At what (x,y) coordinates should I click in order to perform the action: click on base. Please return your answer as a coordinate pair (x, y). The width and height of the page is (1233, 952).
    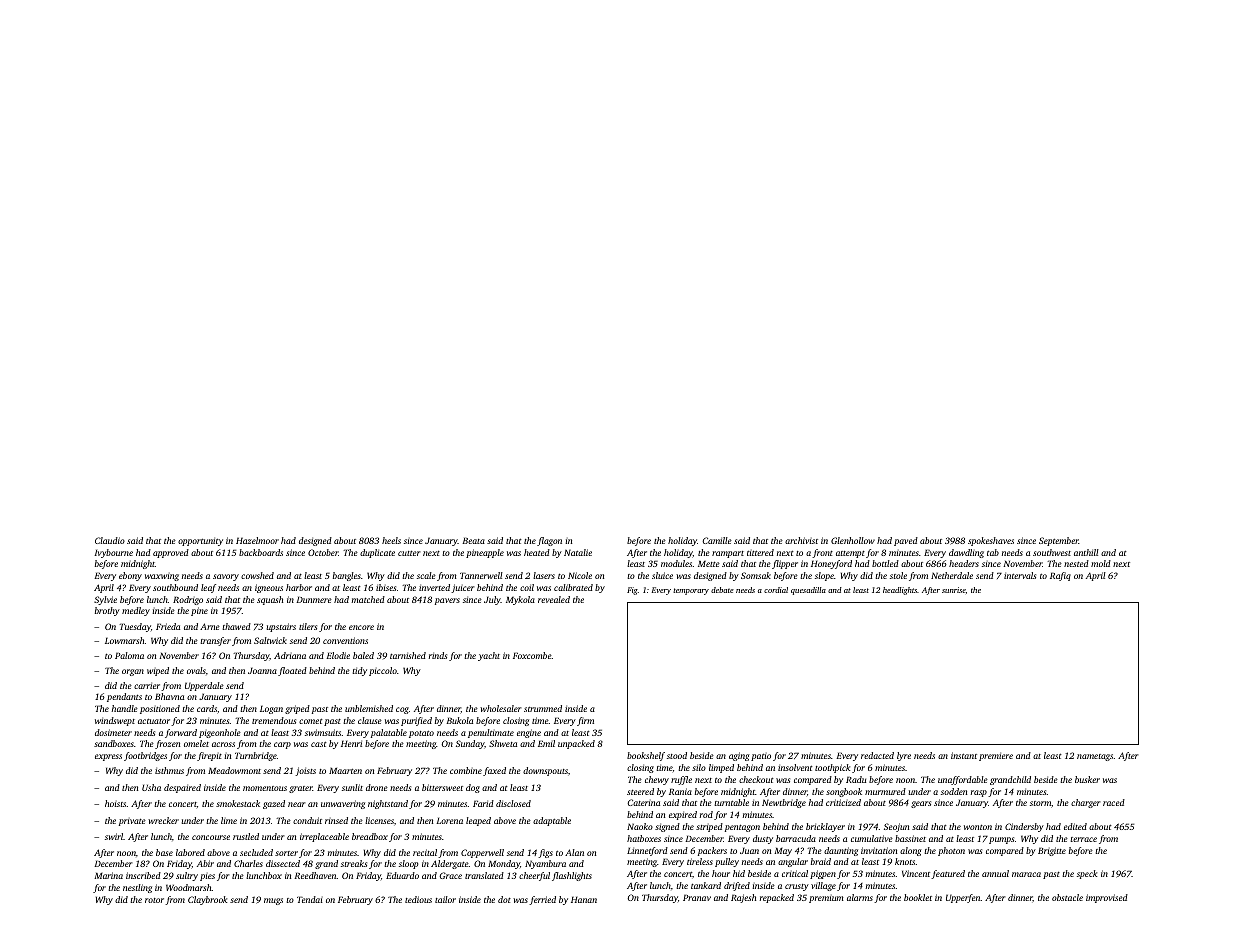
    Looking at the image, I should click on (164, 852).
